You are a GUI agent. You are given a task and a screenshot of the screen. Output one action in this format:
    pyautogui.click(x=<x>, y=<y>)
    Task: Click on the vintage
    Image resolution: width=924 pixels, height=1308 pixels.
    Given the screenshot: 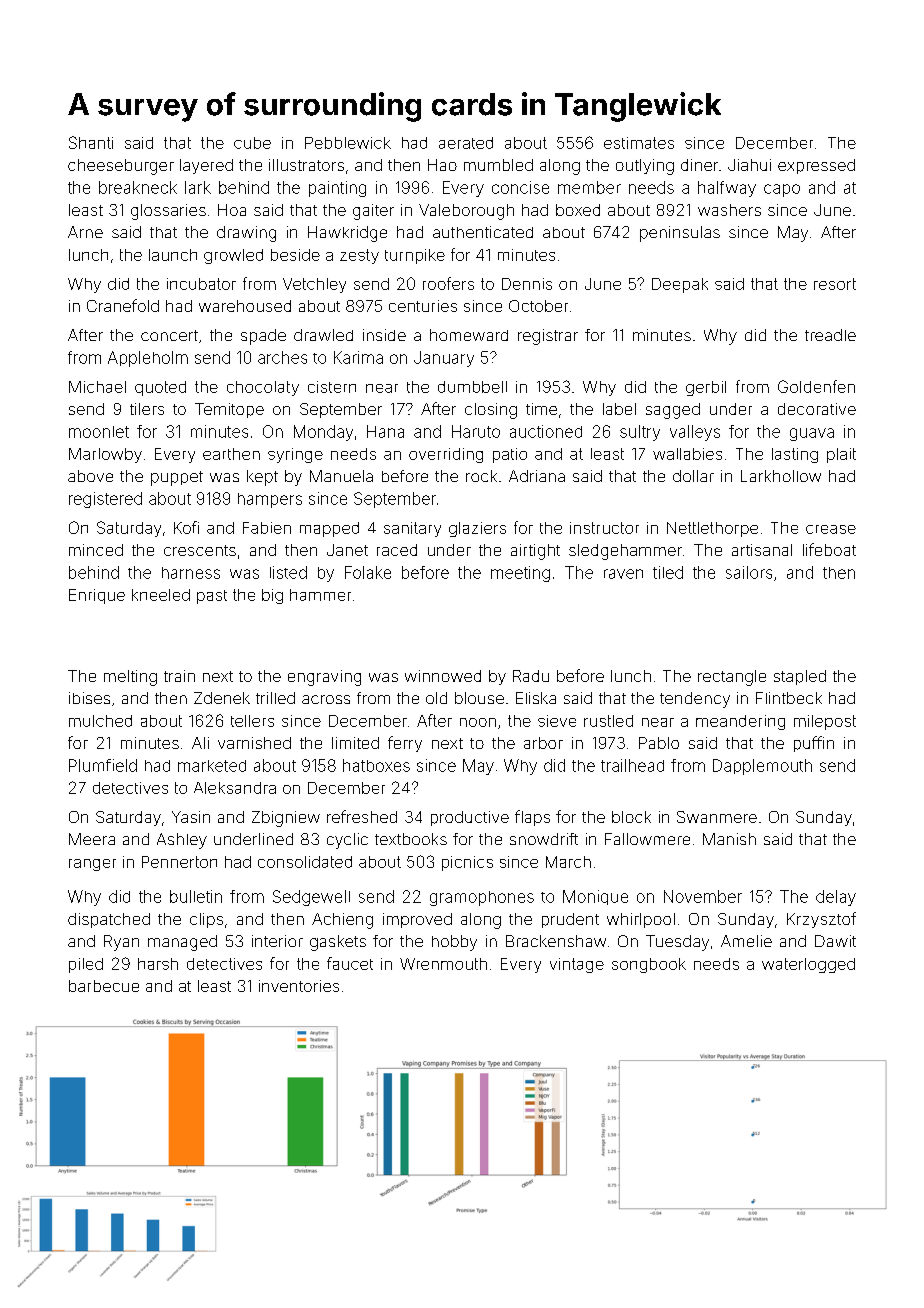 What is the action you would take?
    pyautogui.click(x=577, y=965)
